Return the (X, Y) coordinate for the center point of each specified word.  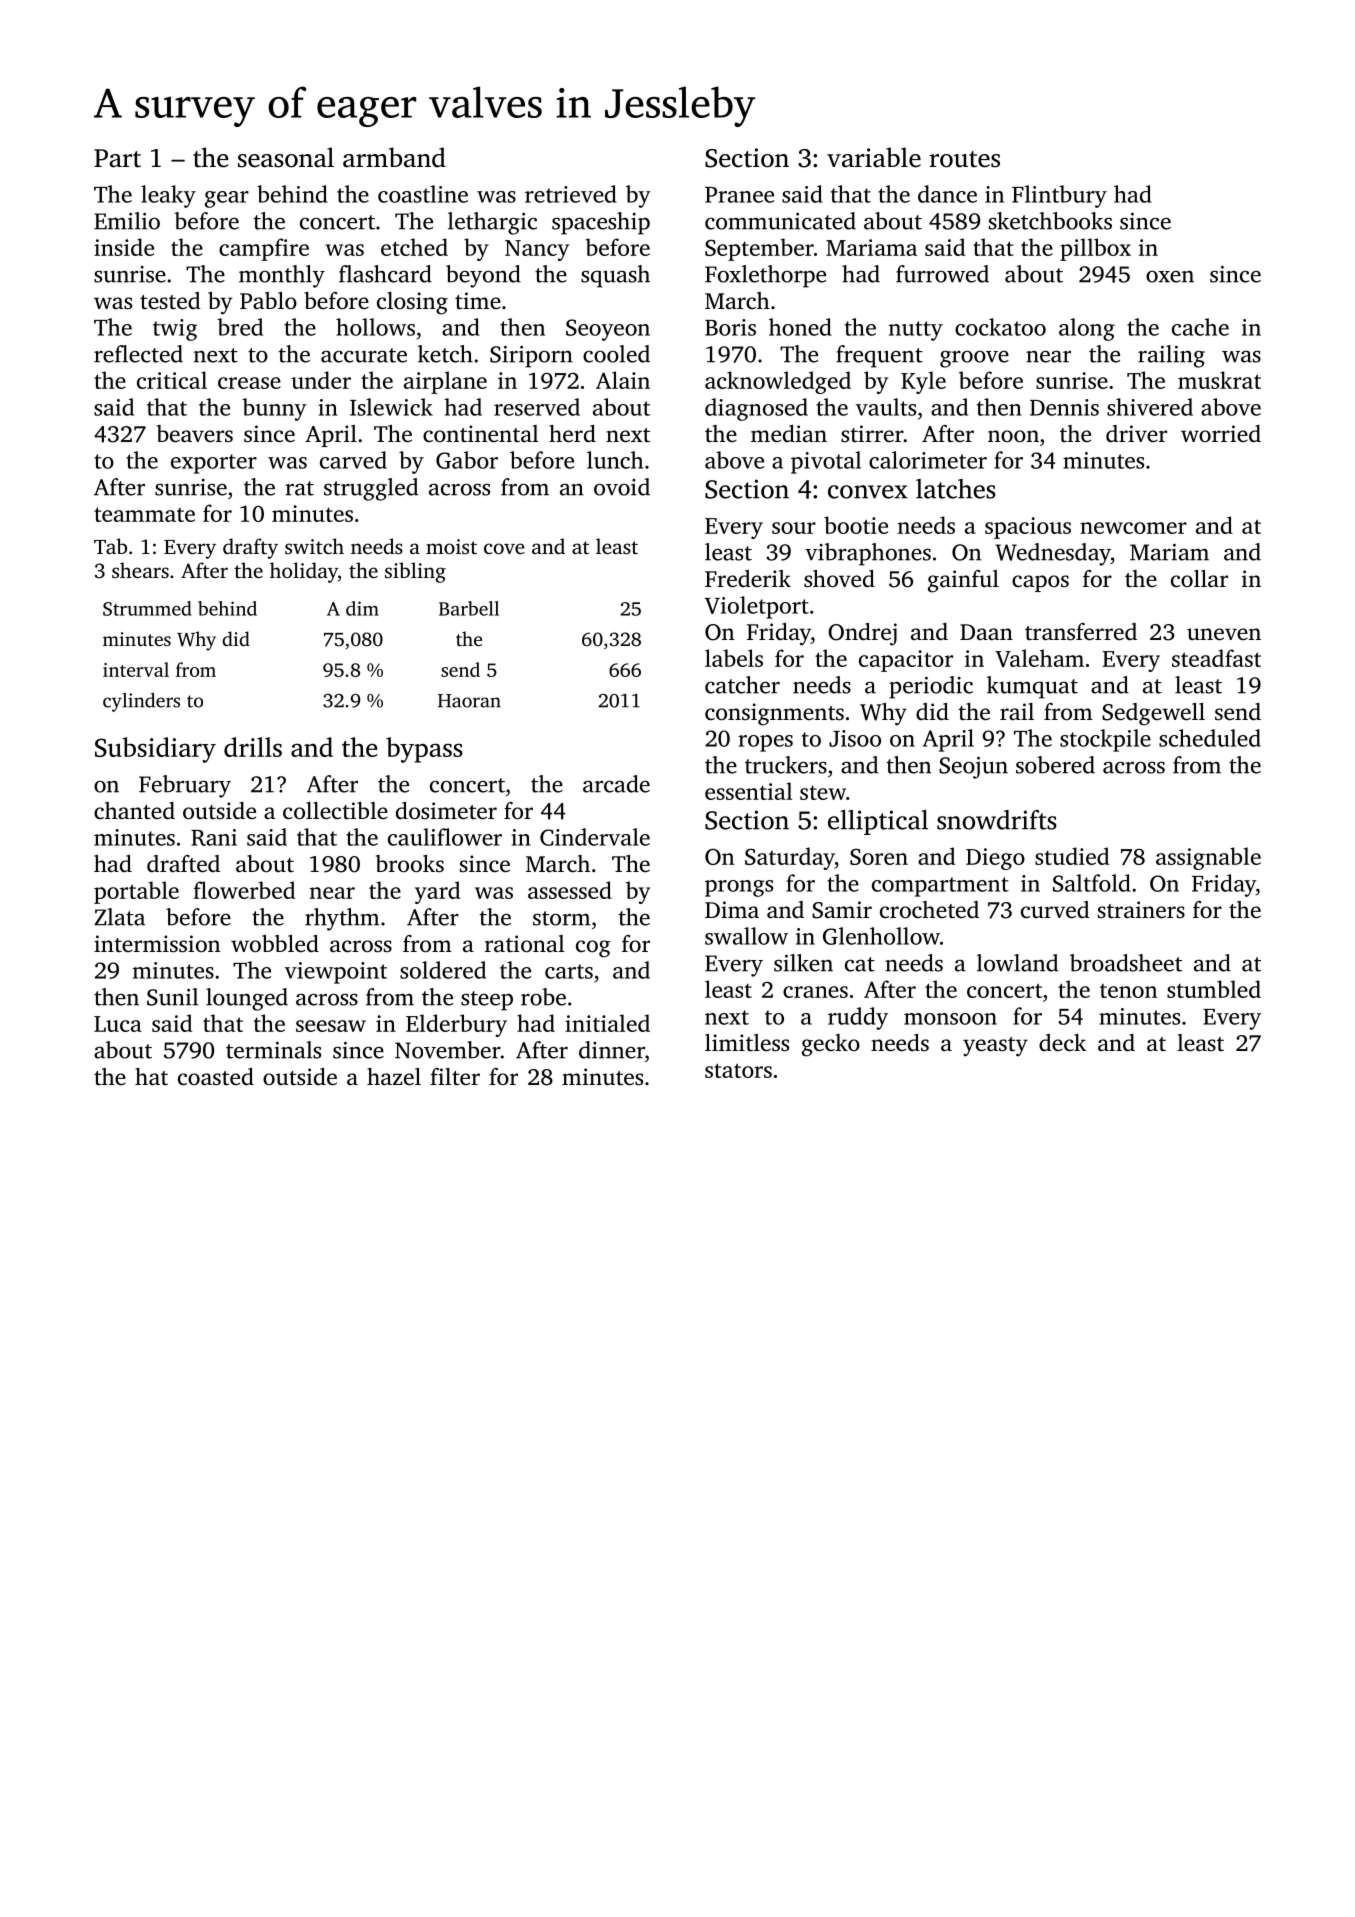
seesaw (331, 1026)
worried (1221, 434)
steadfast (1216, 658)
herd (572, 434)
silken (803, 963)
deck (1062, 1043)
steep (487, 1001)
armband (394, 157)
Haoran (469, 701)
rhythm (342, 919)
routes (964, 159)
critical (172, 380)
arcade (616, 784)
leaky (168, 196)
